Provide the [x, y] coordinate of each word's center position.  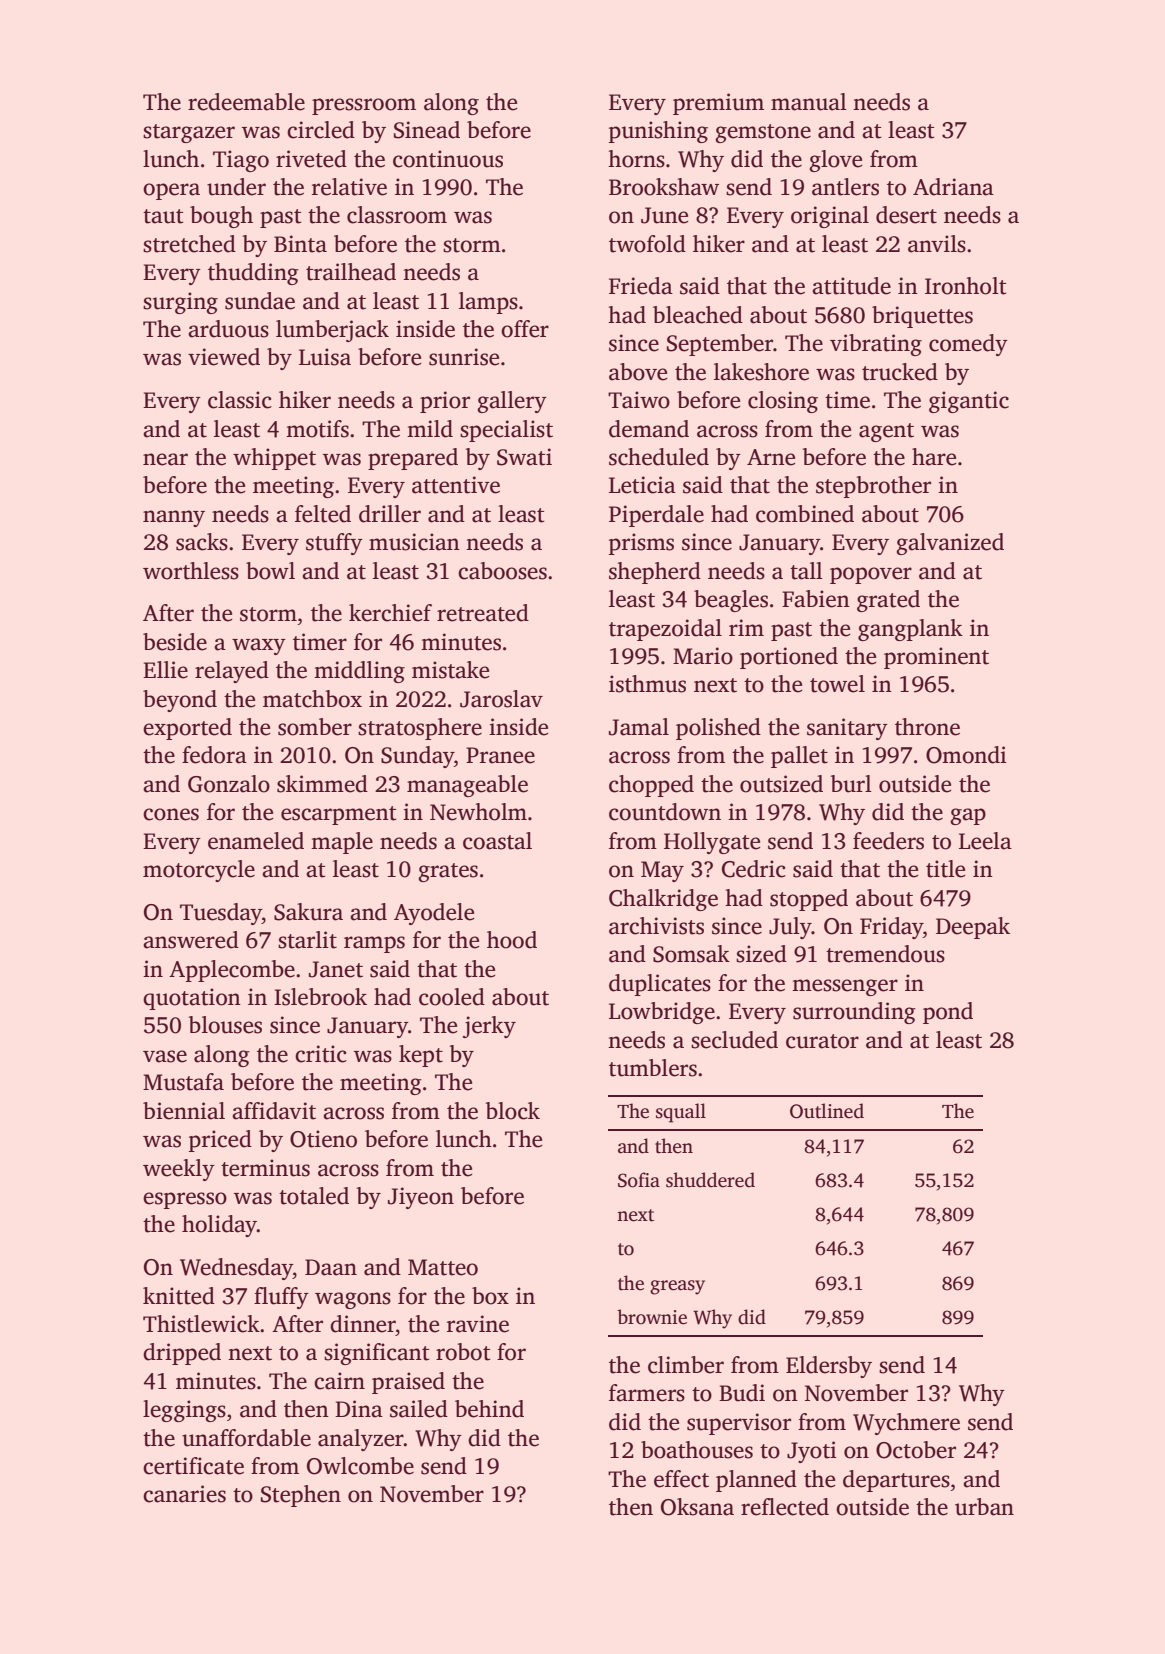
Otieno [323, 1139]
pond [948, 1013]
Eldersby [829, 1367]
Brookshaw [664, 187]
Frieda [641, 286]
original [830, 217]
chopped [651, 786]
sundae [260, 301]
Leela [985, 841]
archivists [656, 926]
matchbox [312, 699]
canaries [184, 1494]
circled [321, 130]
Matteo [443, 1267]
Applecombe [232, 971]
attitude [851, 286]
